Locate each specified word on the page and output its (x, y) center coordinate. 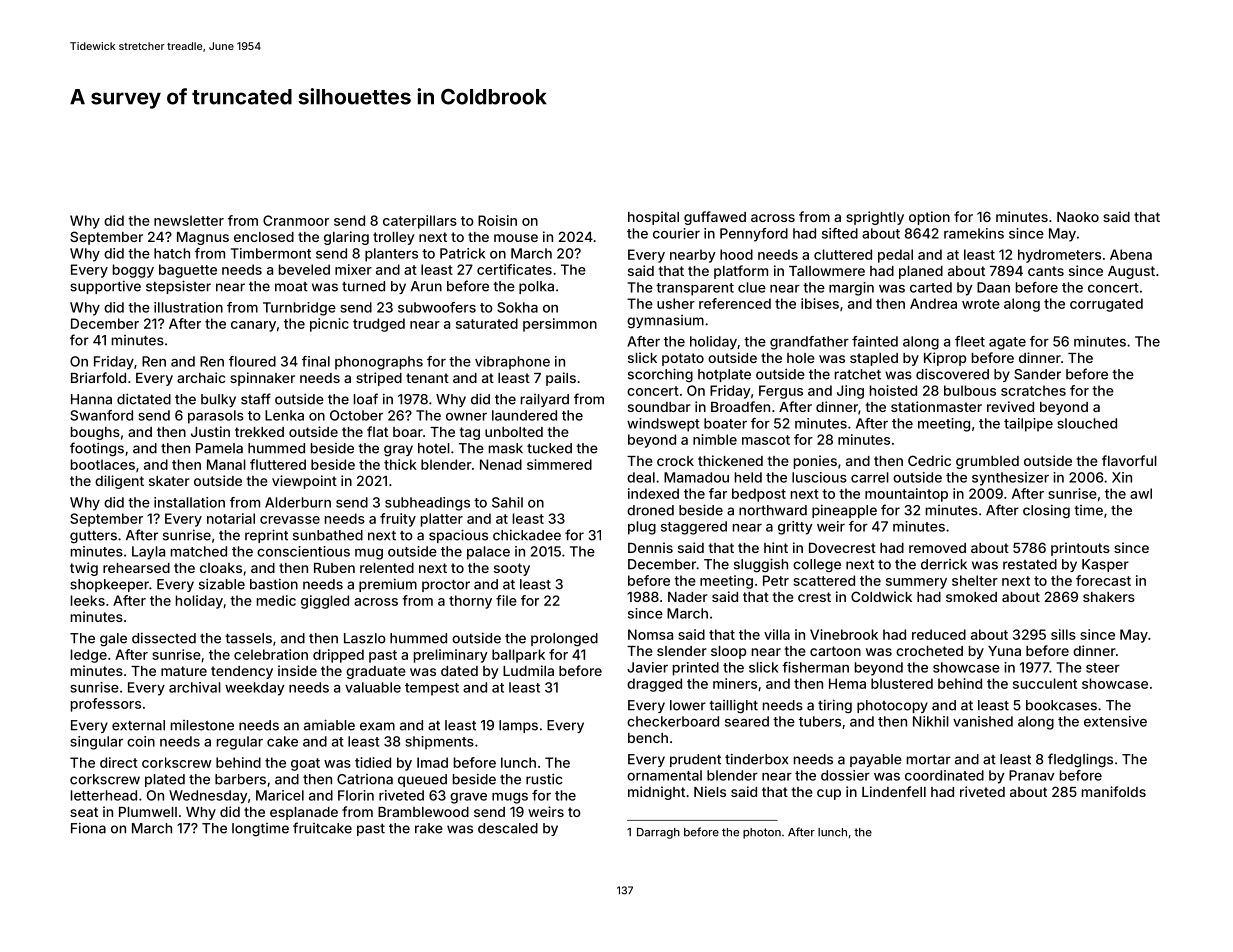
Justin (210, 431)
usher (676, 303)
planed (921, 272)
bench (648, 738)
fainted (875, 341)
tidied (373, 762)
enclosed (264, 237)
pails (561, 379)
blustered (902, 683)
